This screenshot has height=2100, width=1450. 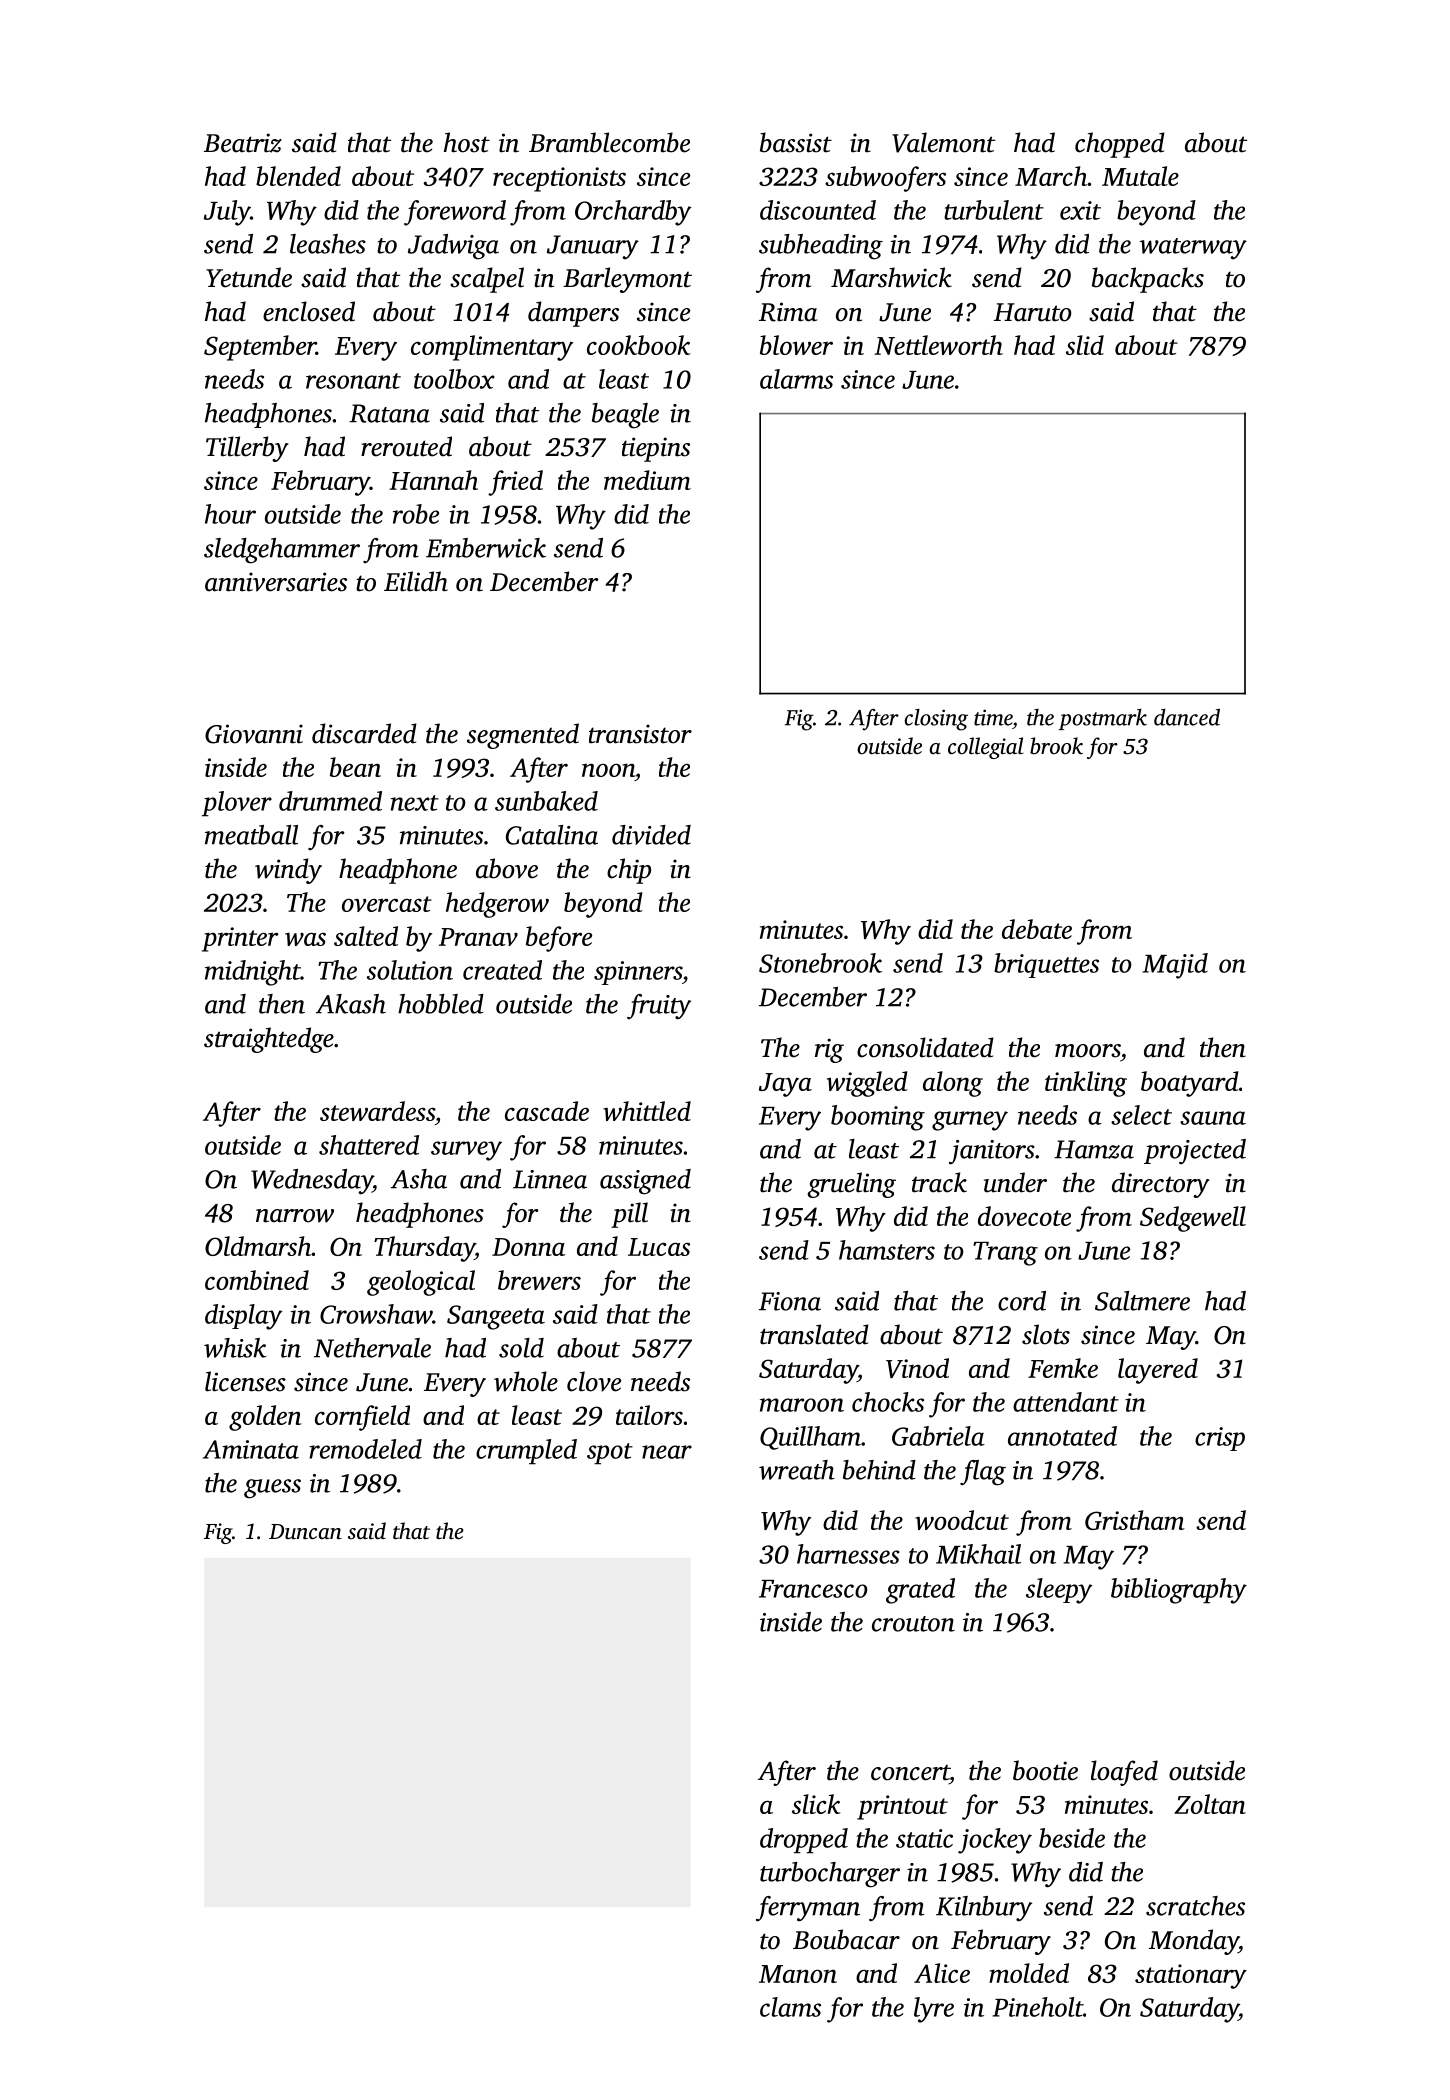 I want to click on anniversaries, so click(x=276, y=582).
